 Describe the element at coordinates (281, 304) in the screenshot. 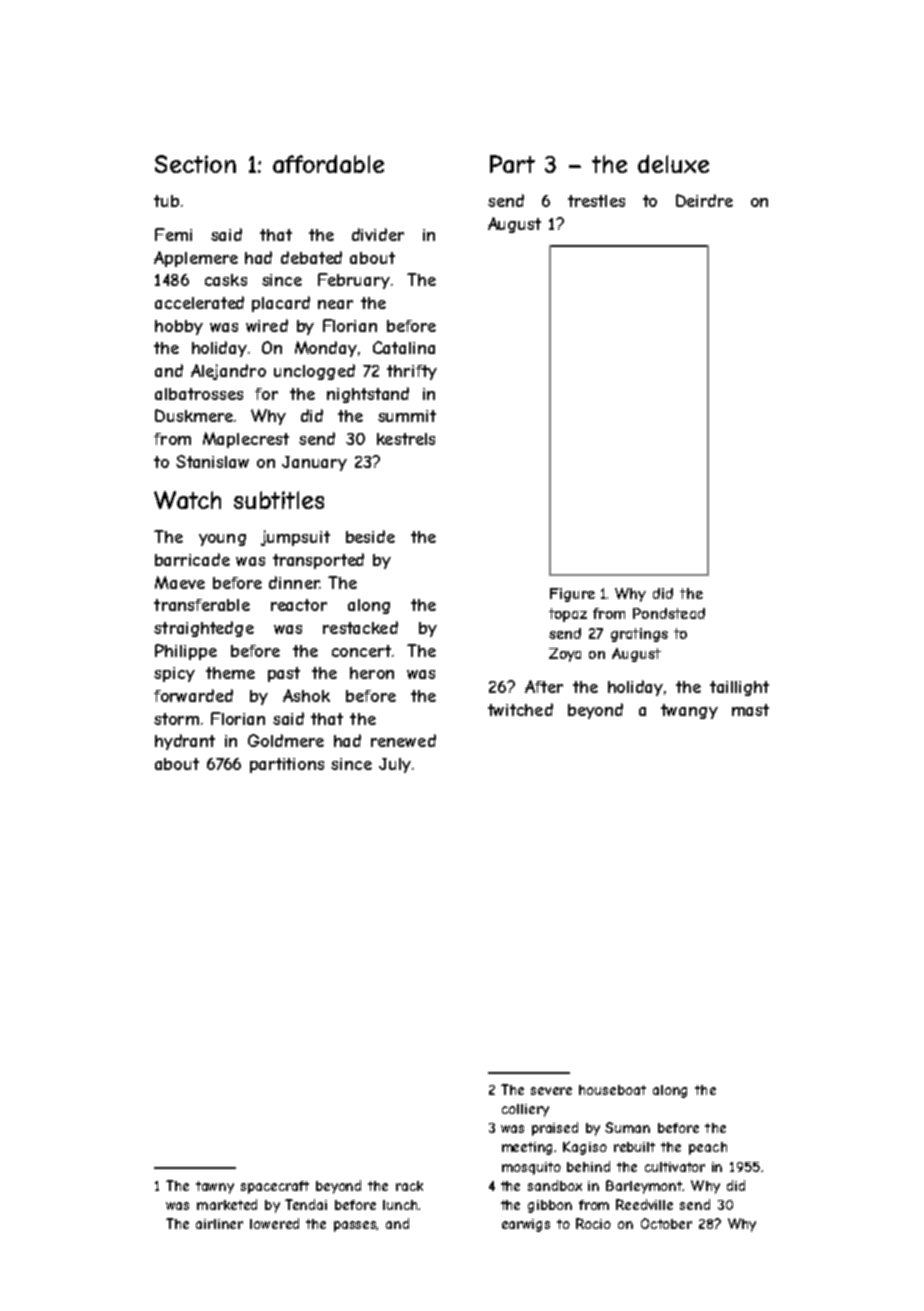

I see `placard` at that location.
